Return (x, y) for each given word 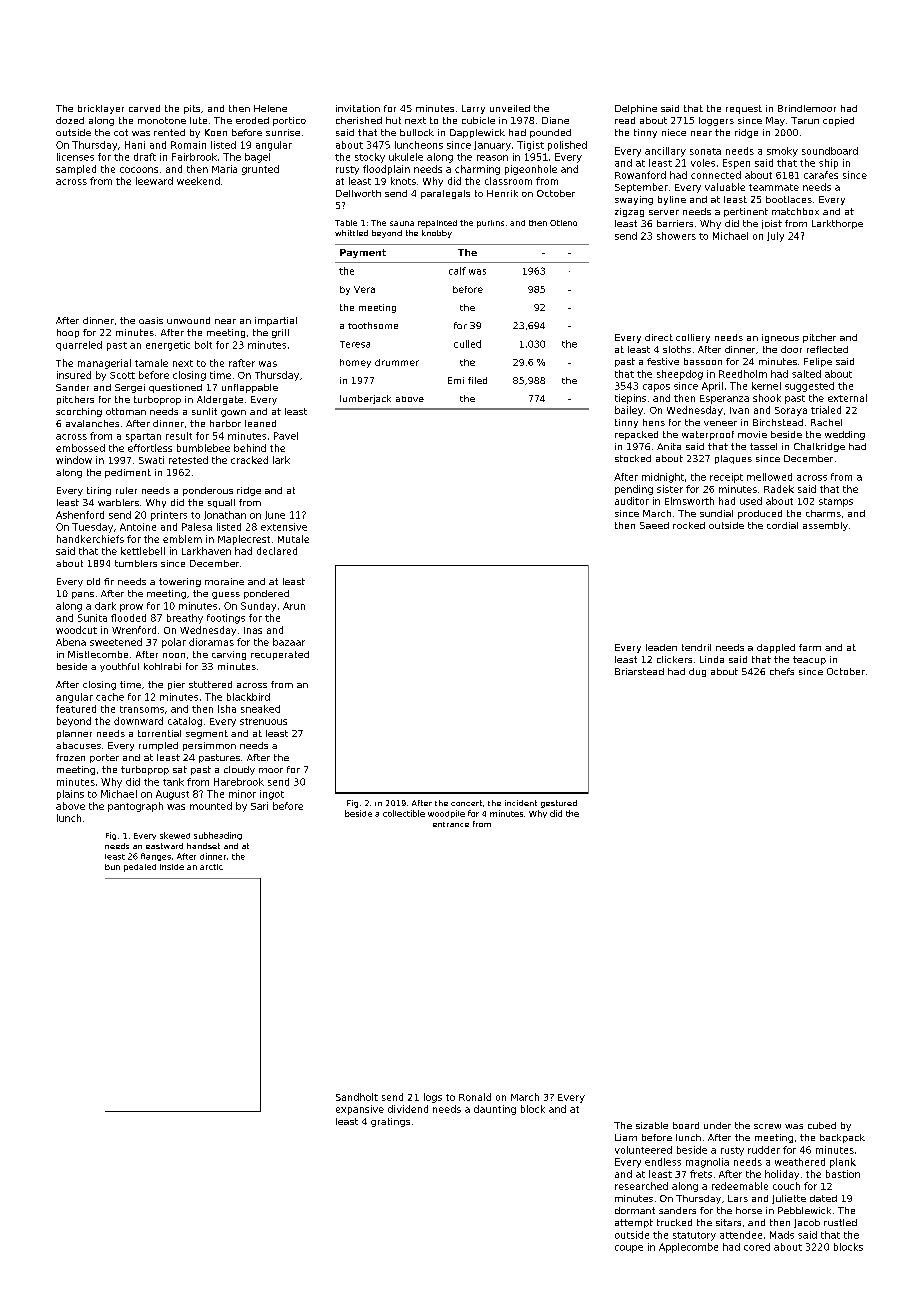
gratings (390, 1122)
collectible (404, 813)
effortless (150, 448)
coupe (629, 1249)
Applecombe (688, 1248)
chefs (782, 671)
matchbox (795, 211)
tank (173, 782)
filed (477, 380)
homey (355, 363)
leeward (154, 181)
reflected (827, 349)
